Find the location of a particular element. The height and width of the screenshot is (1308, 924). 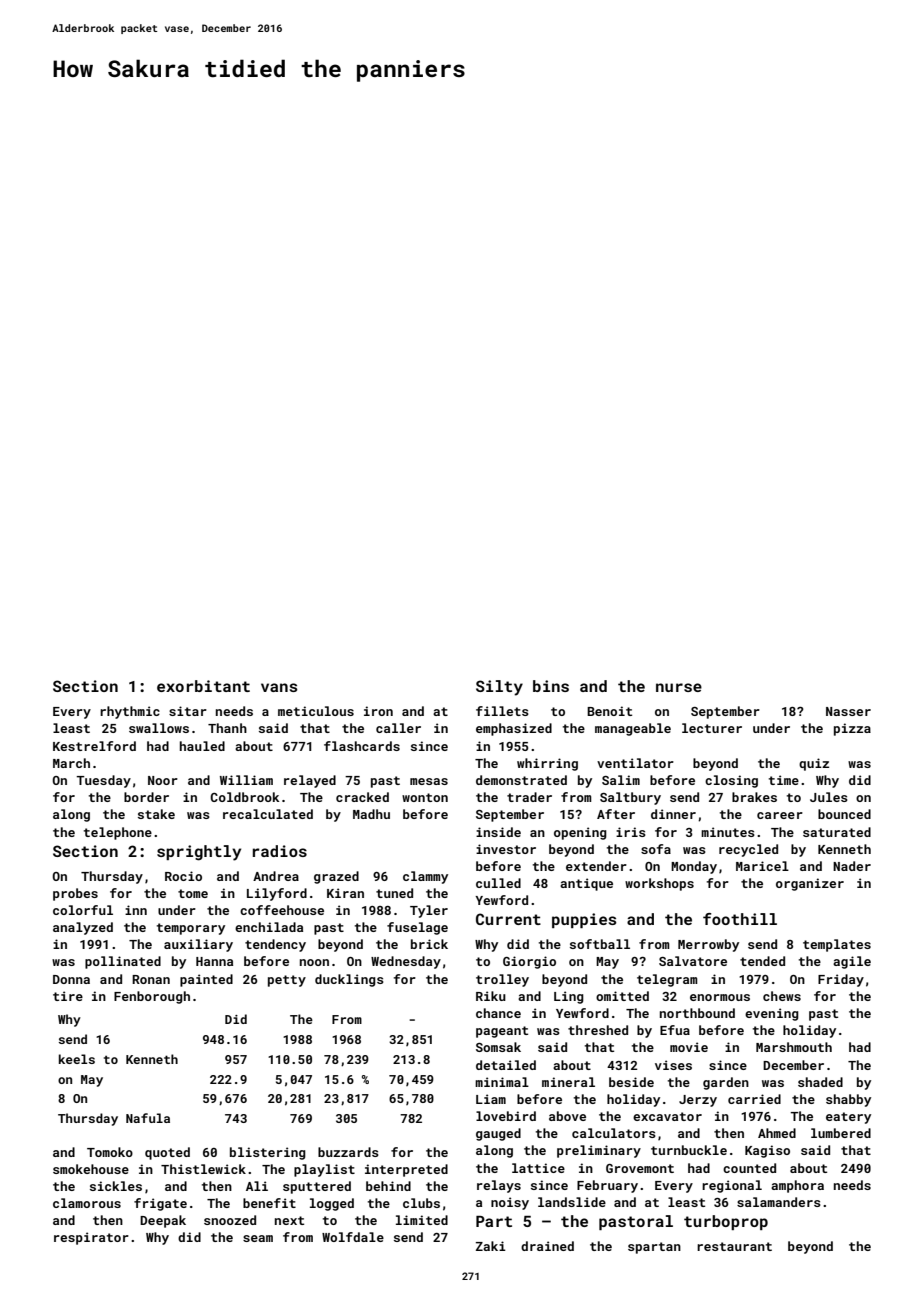

restaurant is located at coordinates (734, 1246).
